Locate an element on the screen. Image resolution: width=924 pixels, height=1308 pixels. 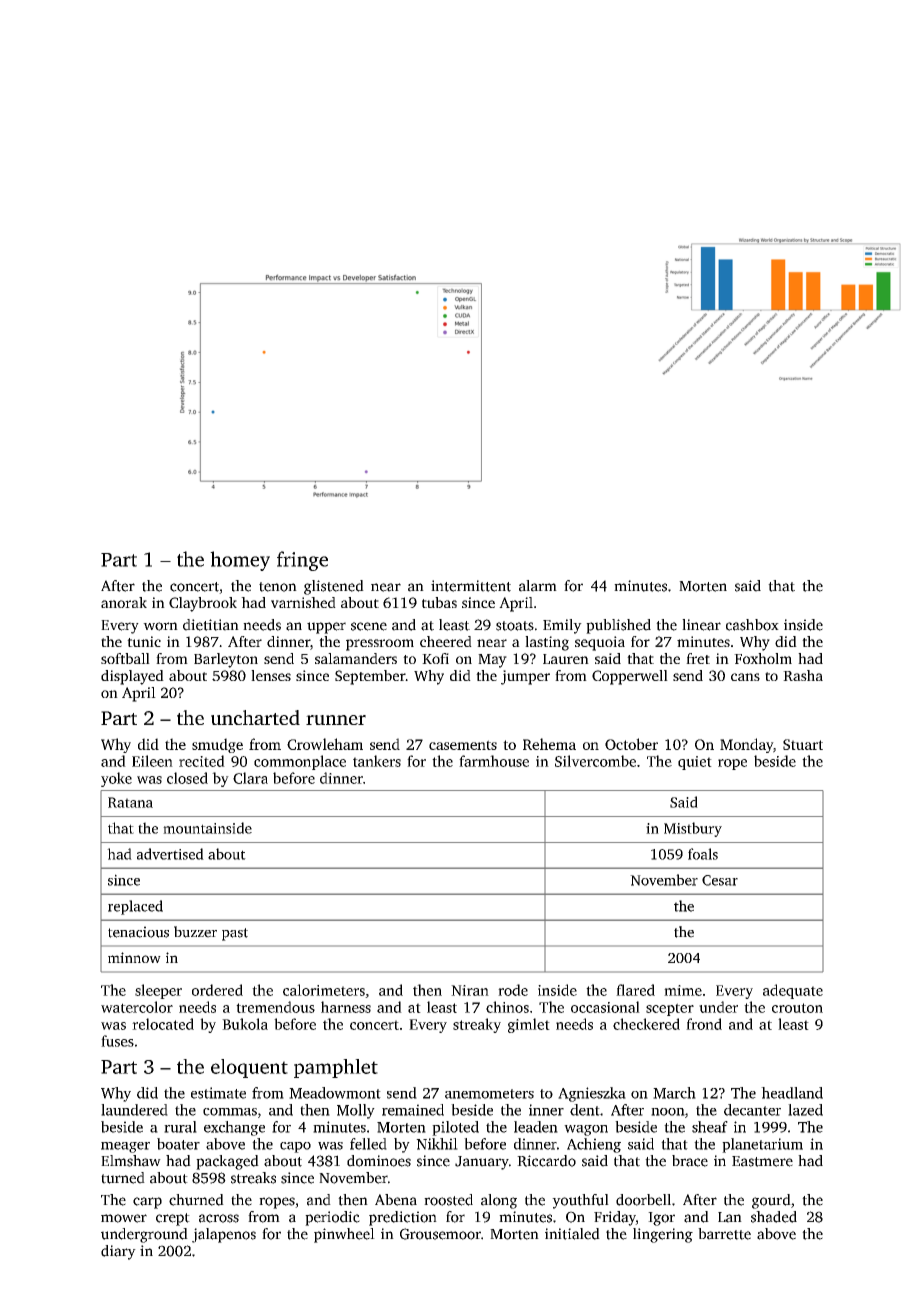
casements is located at coordinates (463, 745).
